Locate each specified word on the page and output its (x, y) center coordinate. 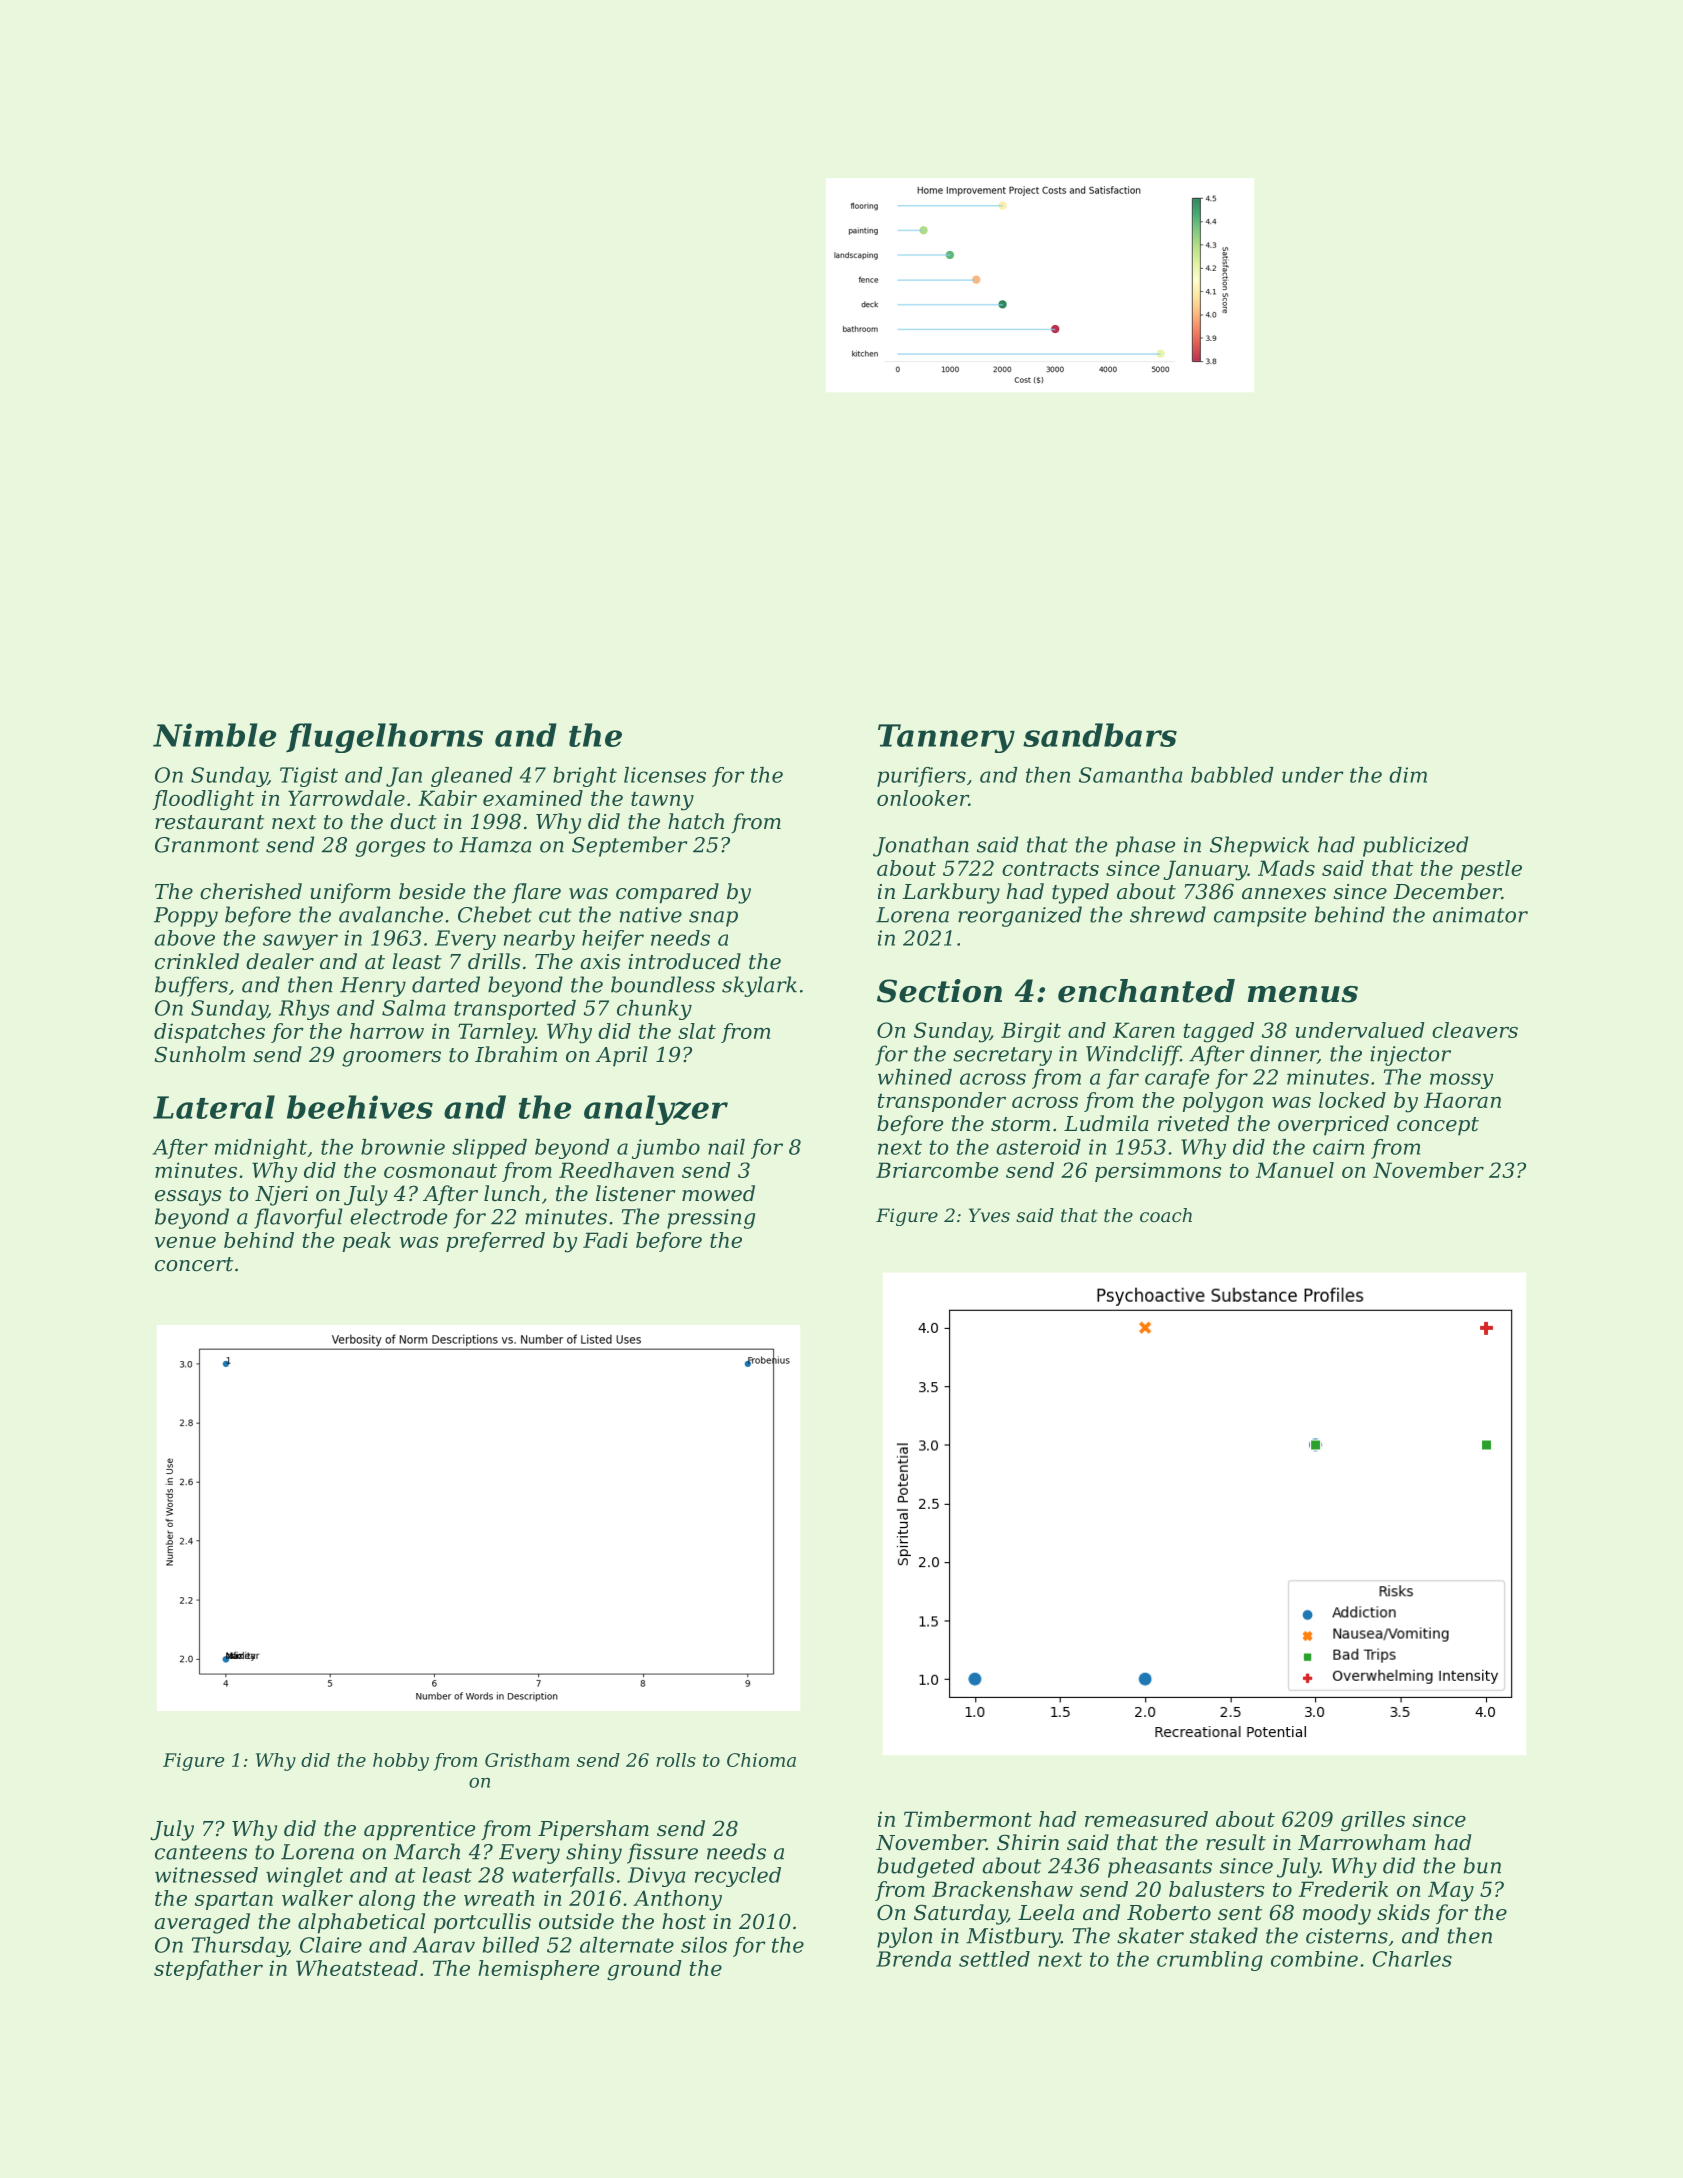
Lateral (214, 1107)
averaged (202, 1923)
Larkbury (951, 893)
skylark (759, 986)
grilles (1373, 1821)
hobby (401, 1762)
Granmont (207, 845)
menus (1303, 994)
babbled (1232, 775)
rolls (676, 1760)
